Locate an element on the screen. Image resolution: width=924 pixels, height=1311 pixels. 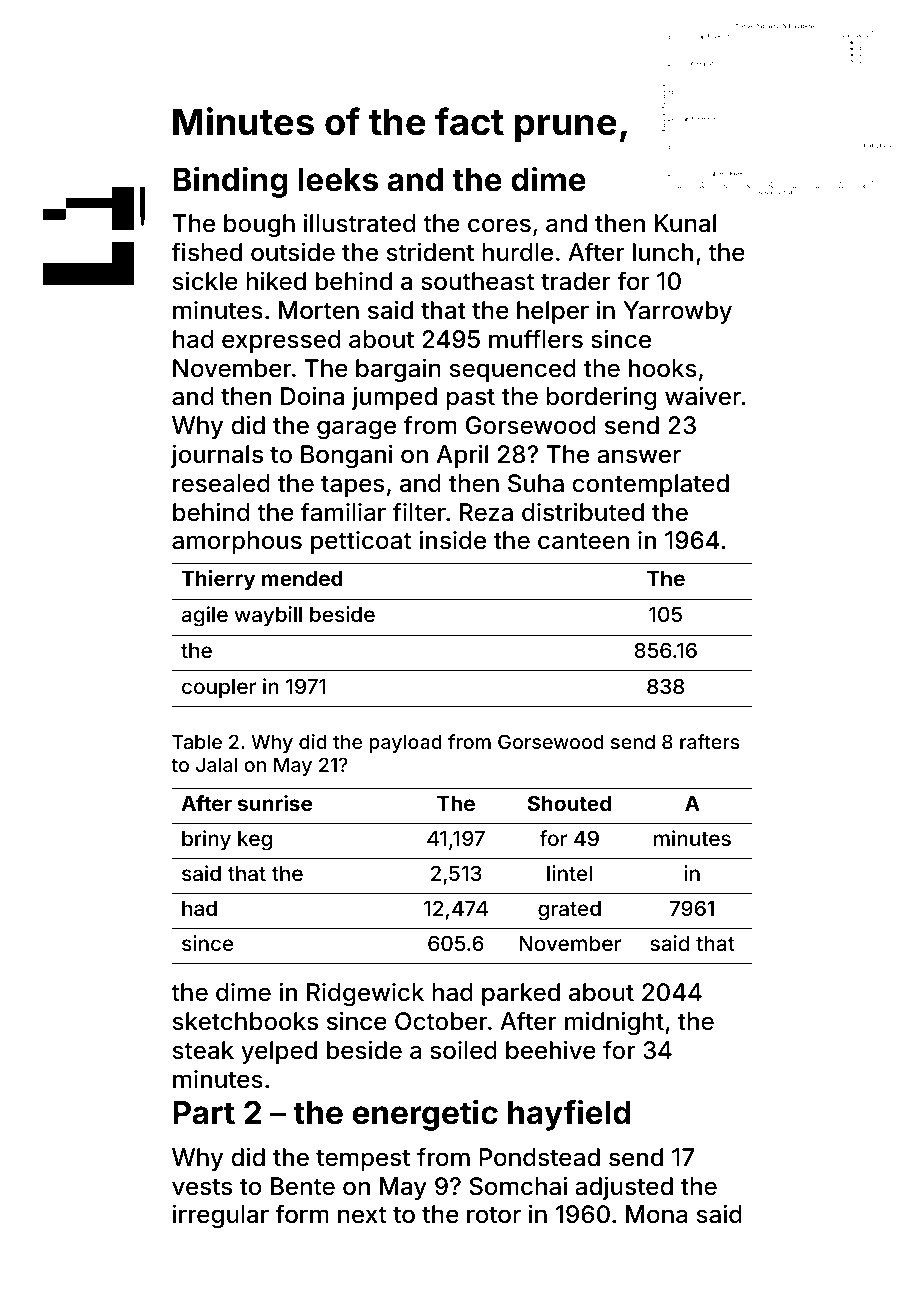
bough is located at coordinates (259, 225).
